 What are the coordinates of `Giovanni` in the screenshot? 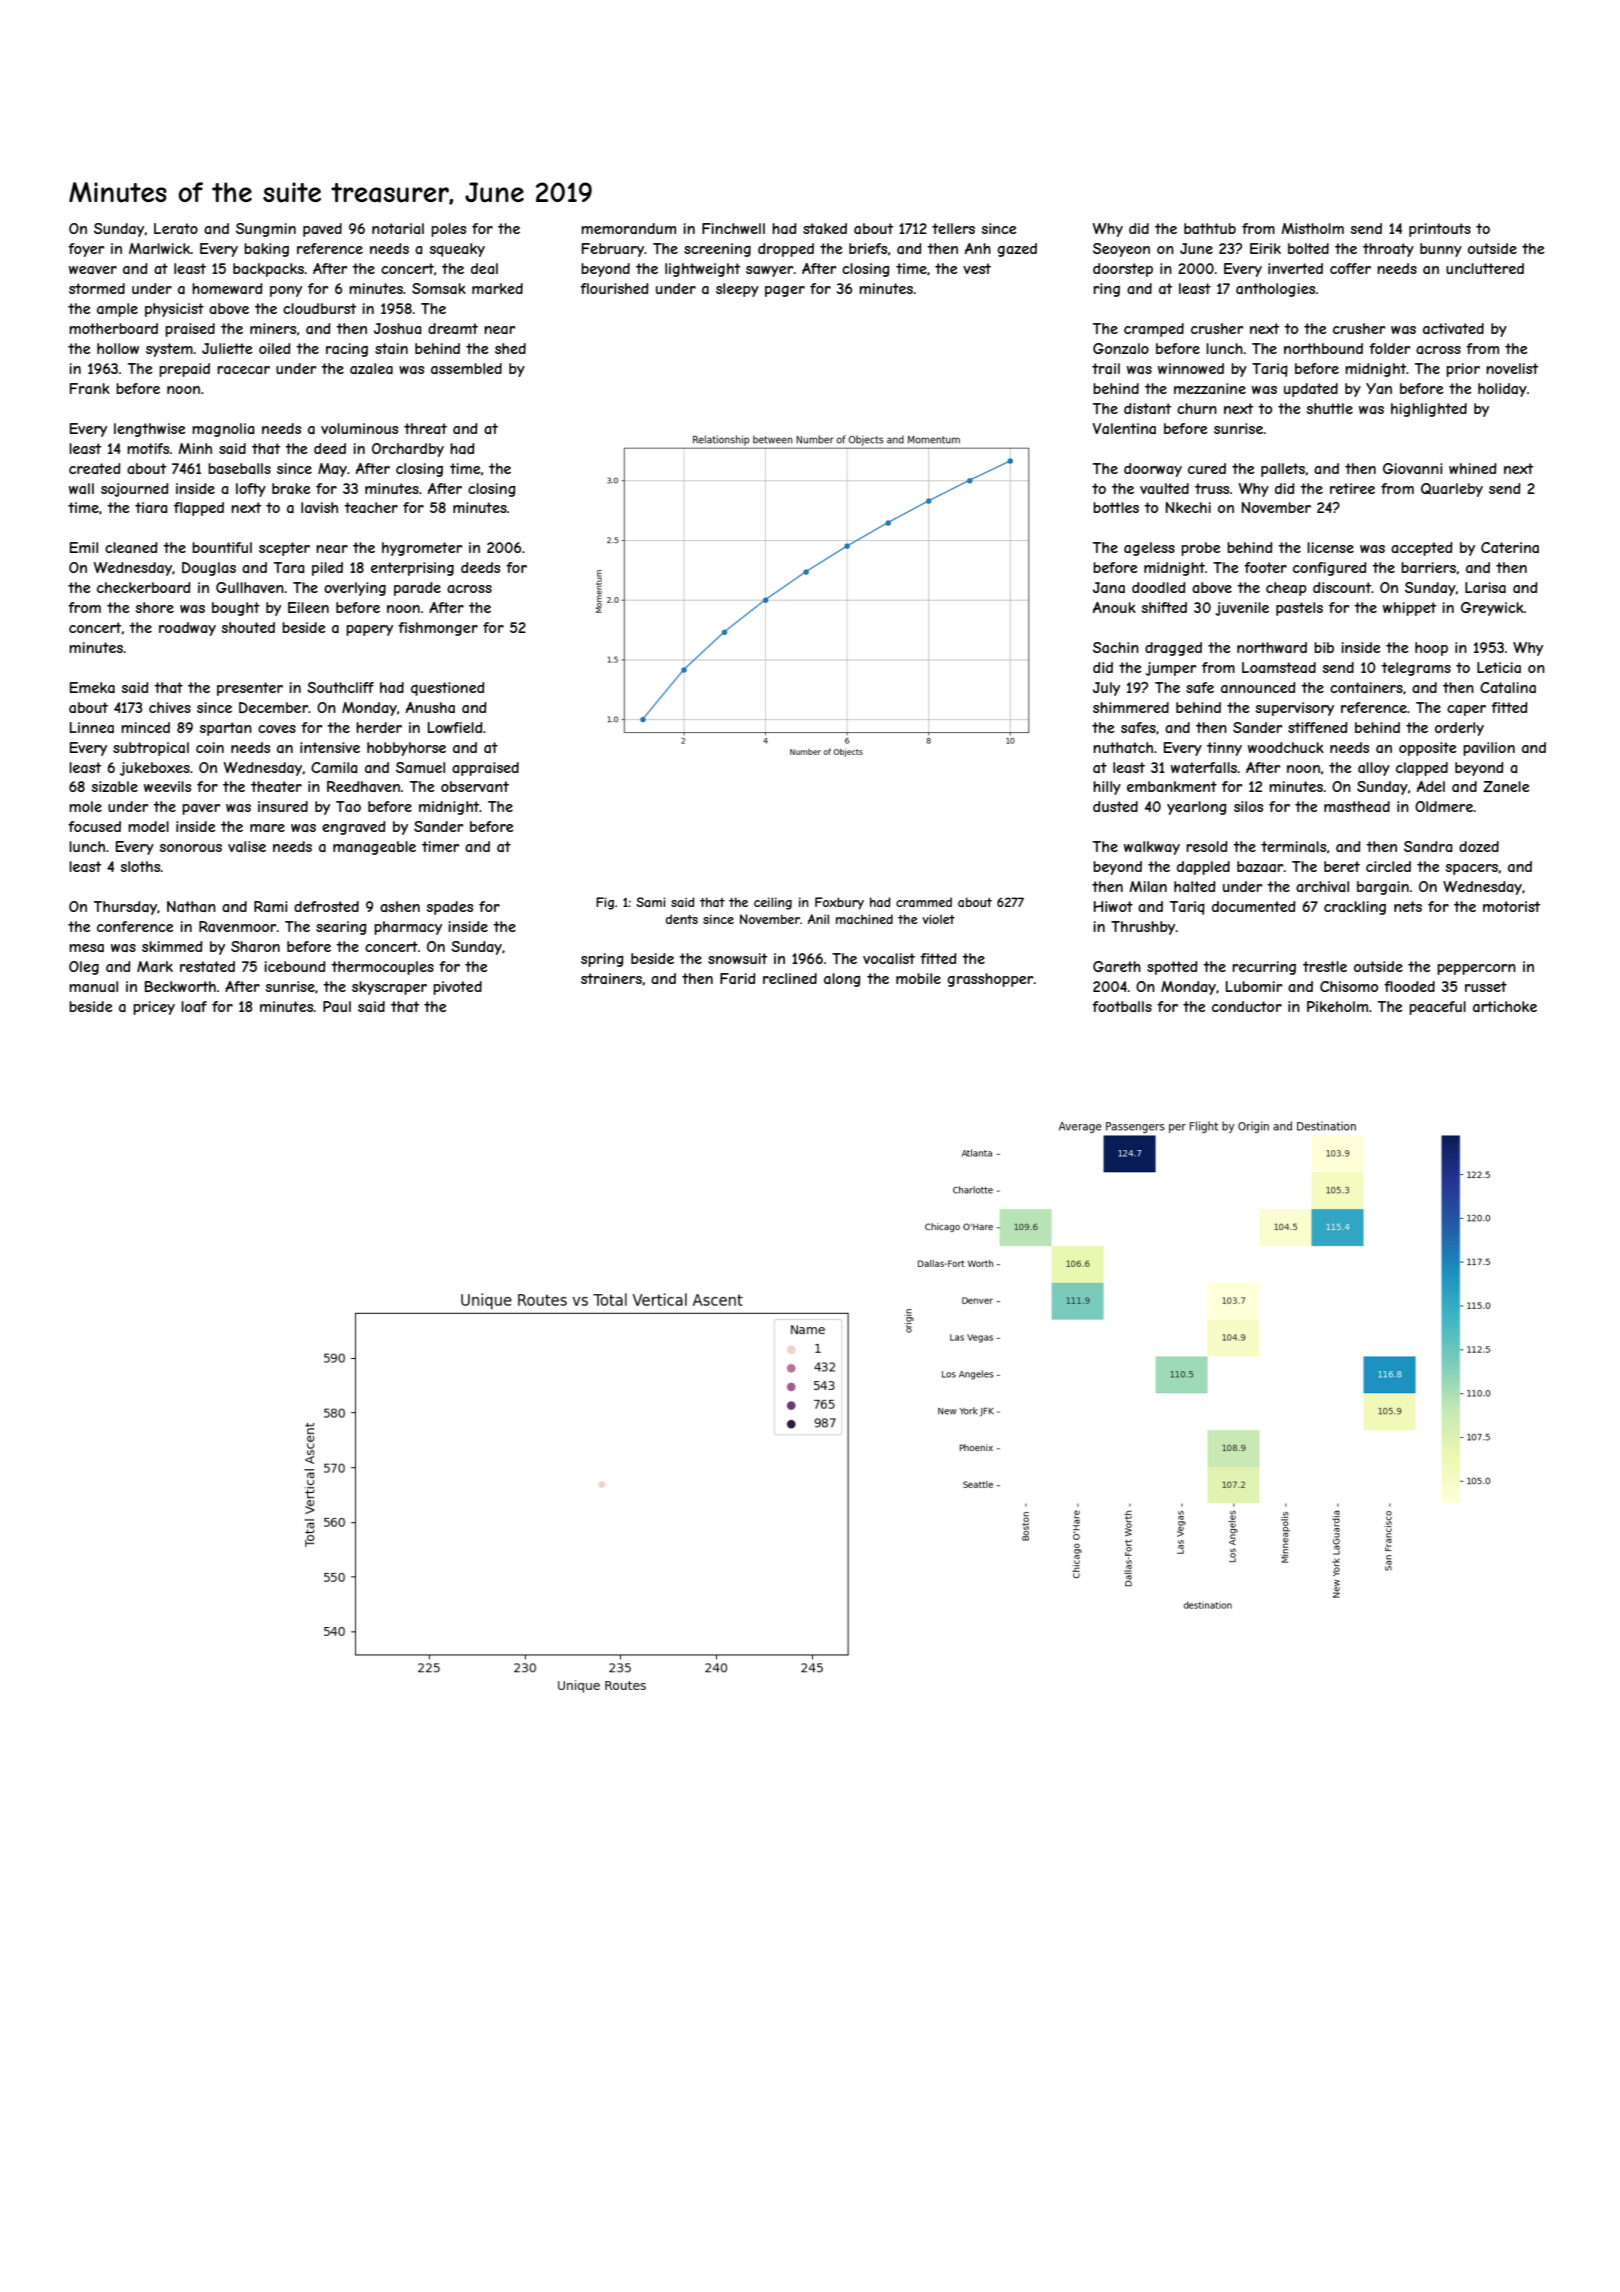 It's located at (1413, 468).
